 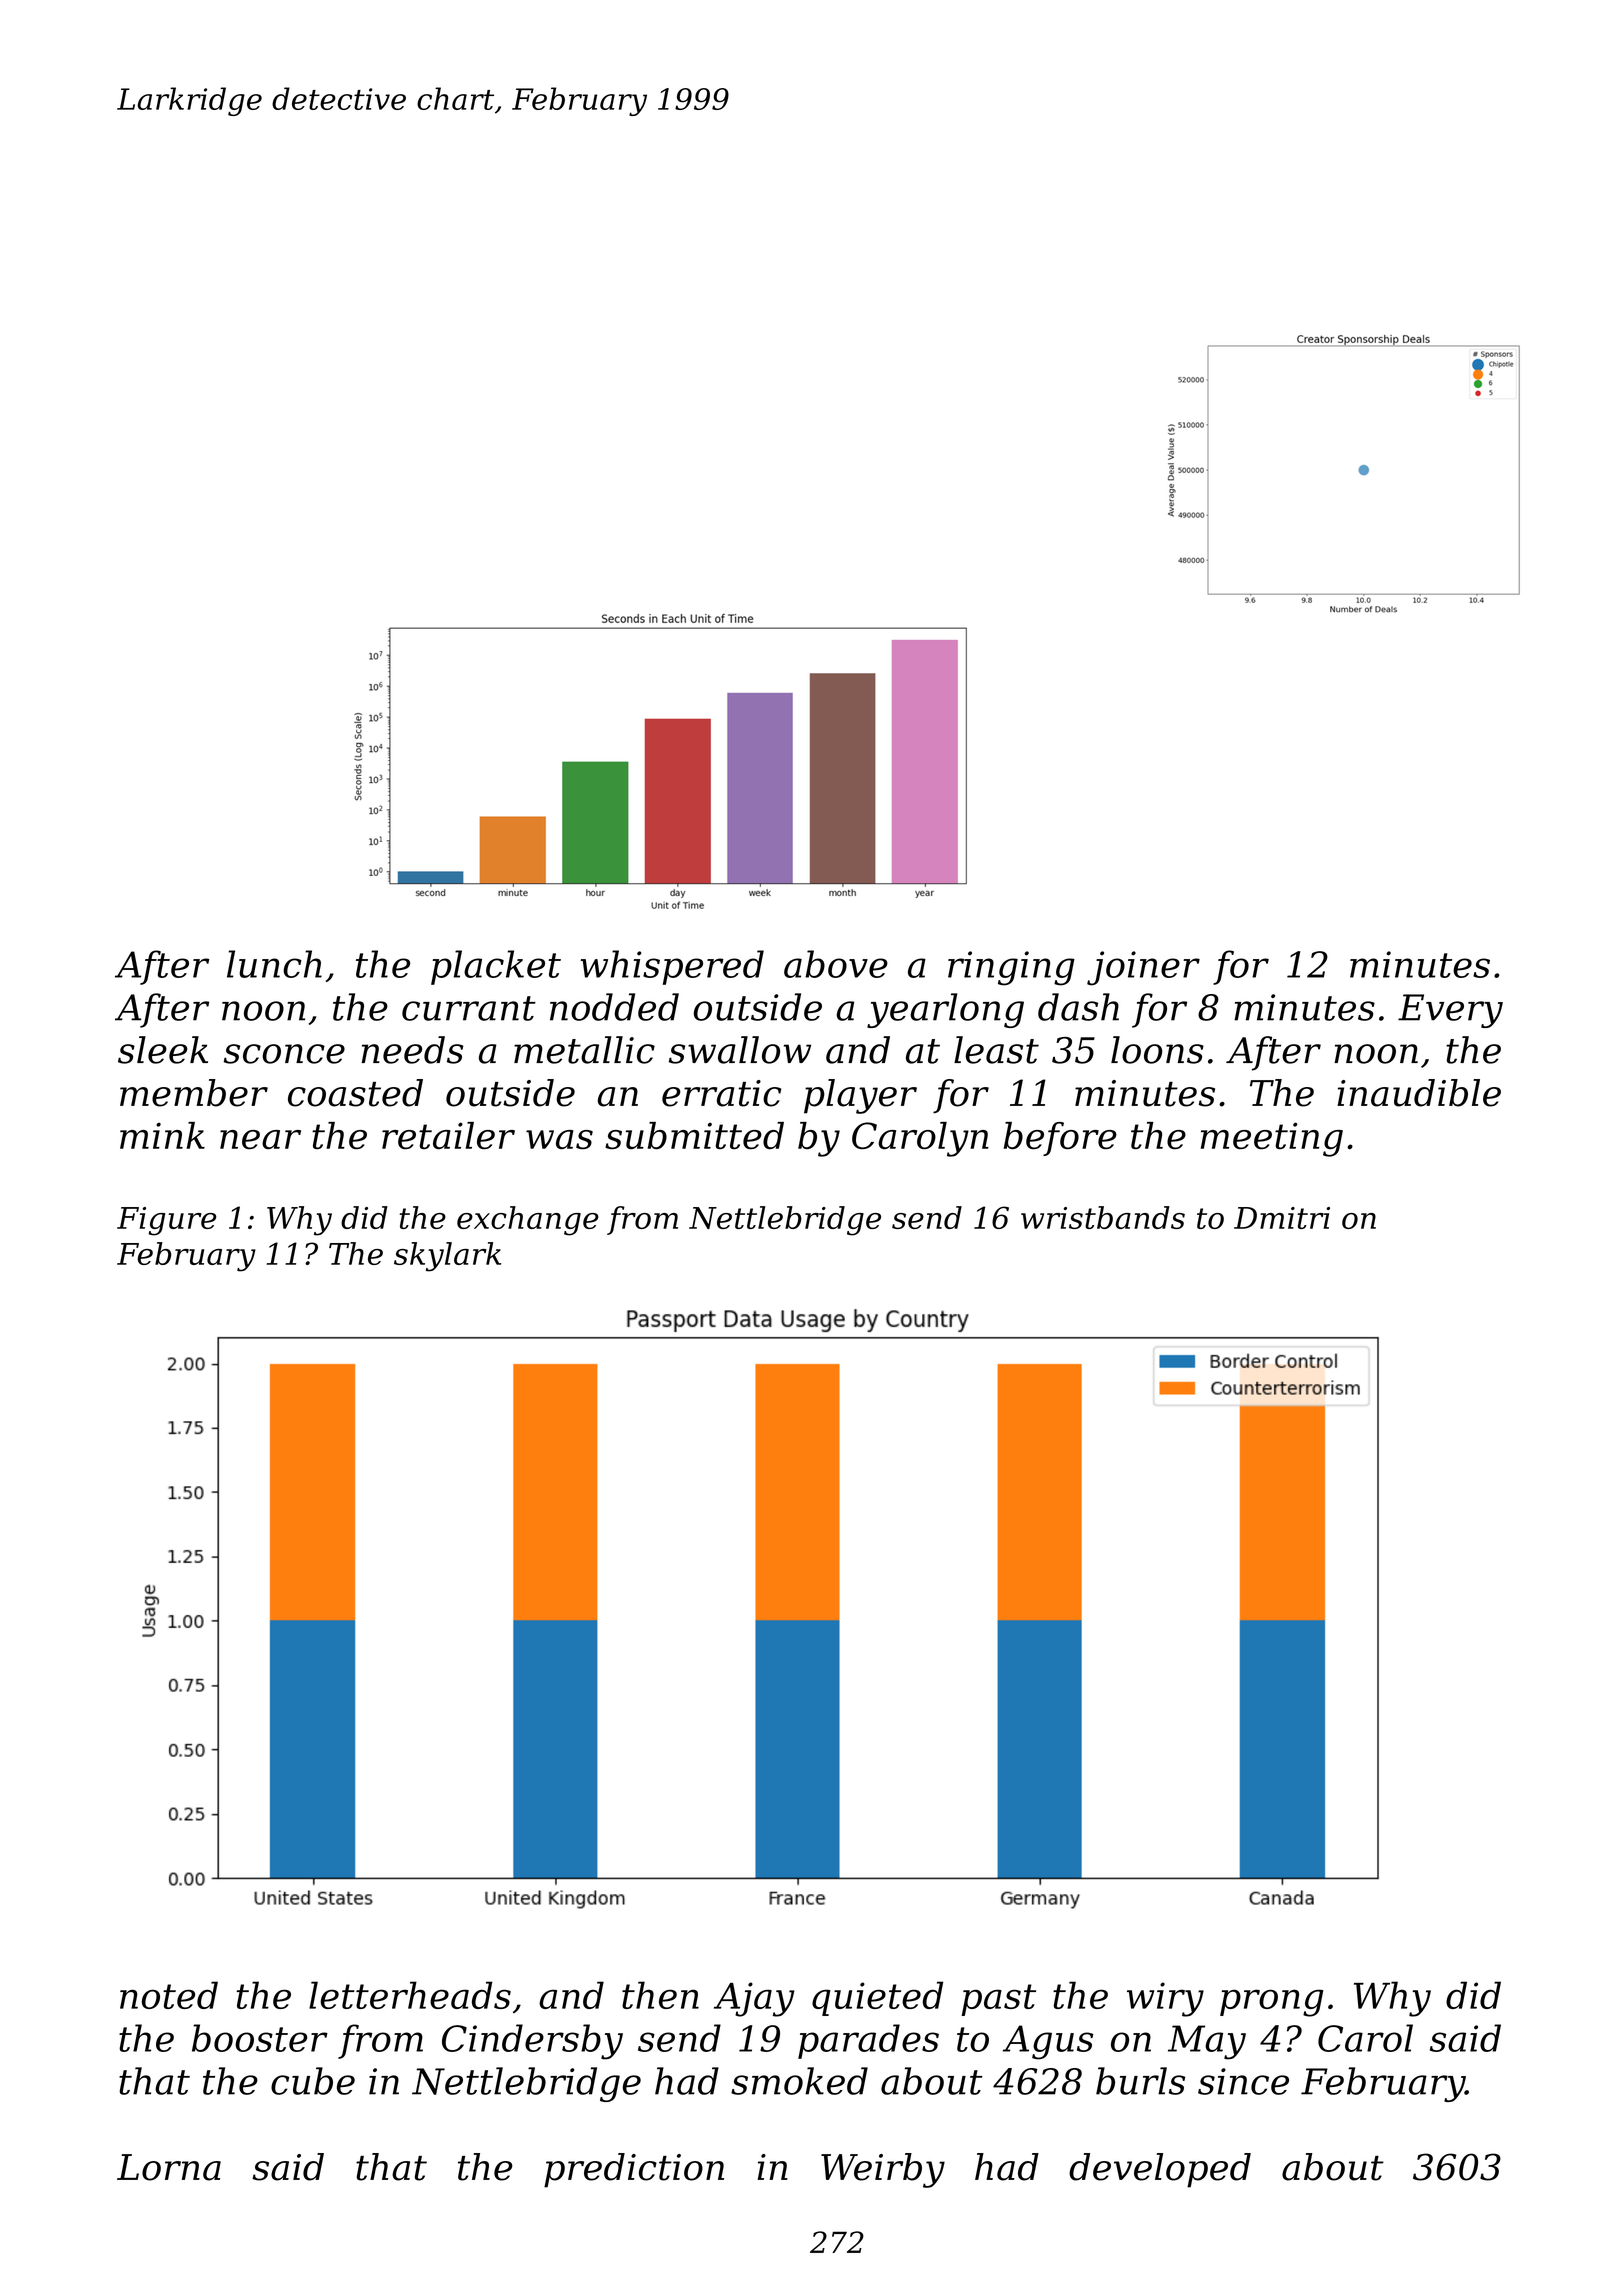 I want to click on Dmitri, so click(x=1282, y=1218).
